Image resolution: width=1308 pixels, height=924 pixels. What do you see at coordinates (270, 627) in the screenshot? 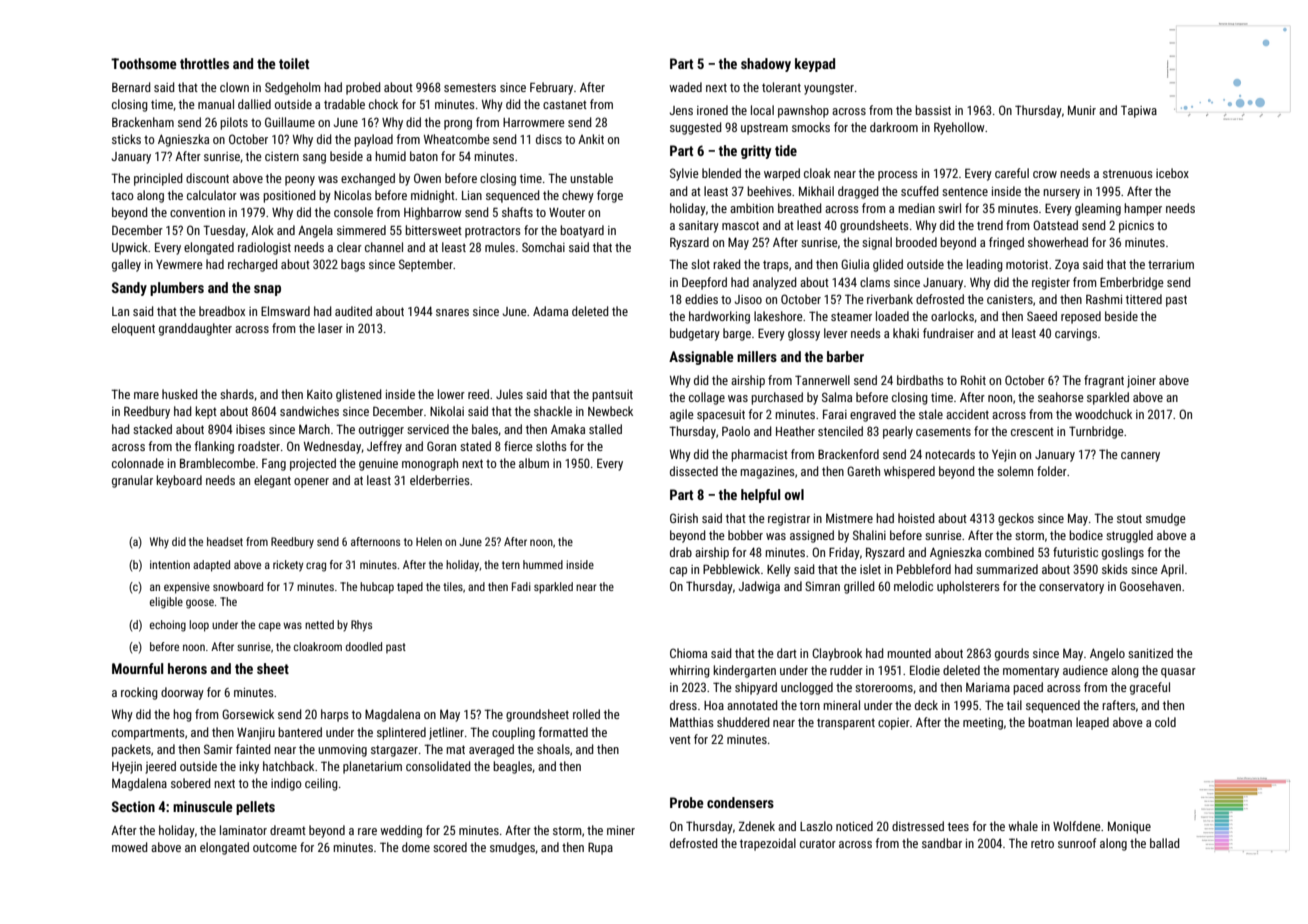
I see `cape` at bounding box center [270, 627].
